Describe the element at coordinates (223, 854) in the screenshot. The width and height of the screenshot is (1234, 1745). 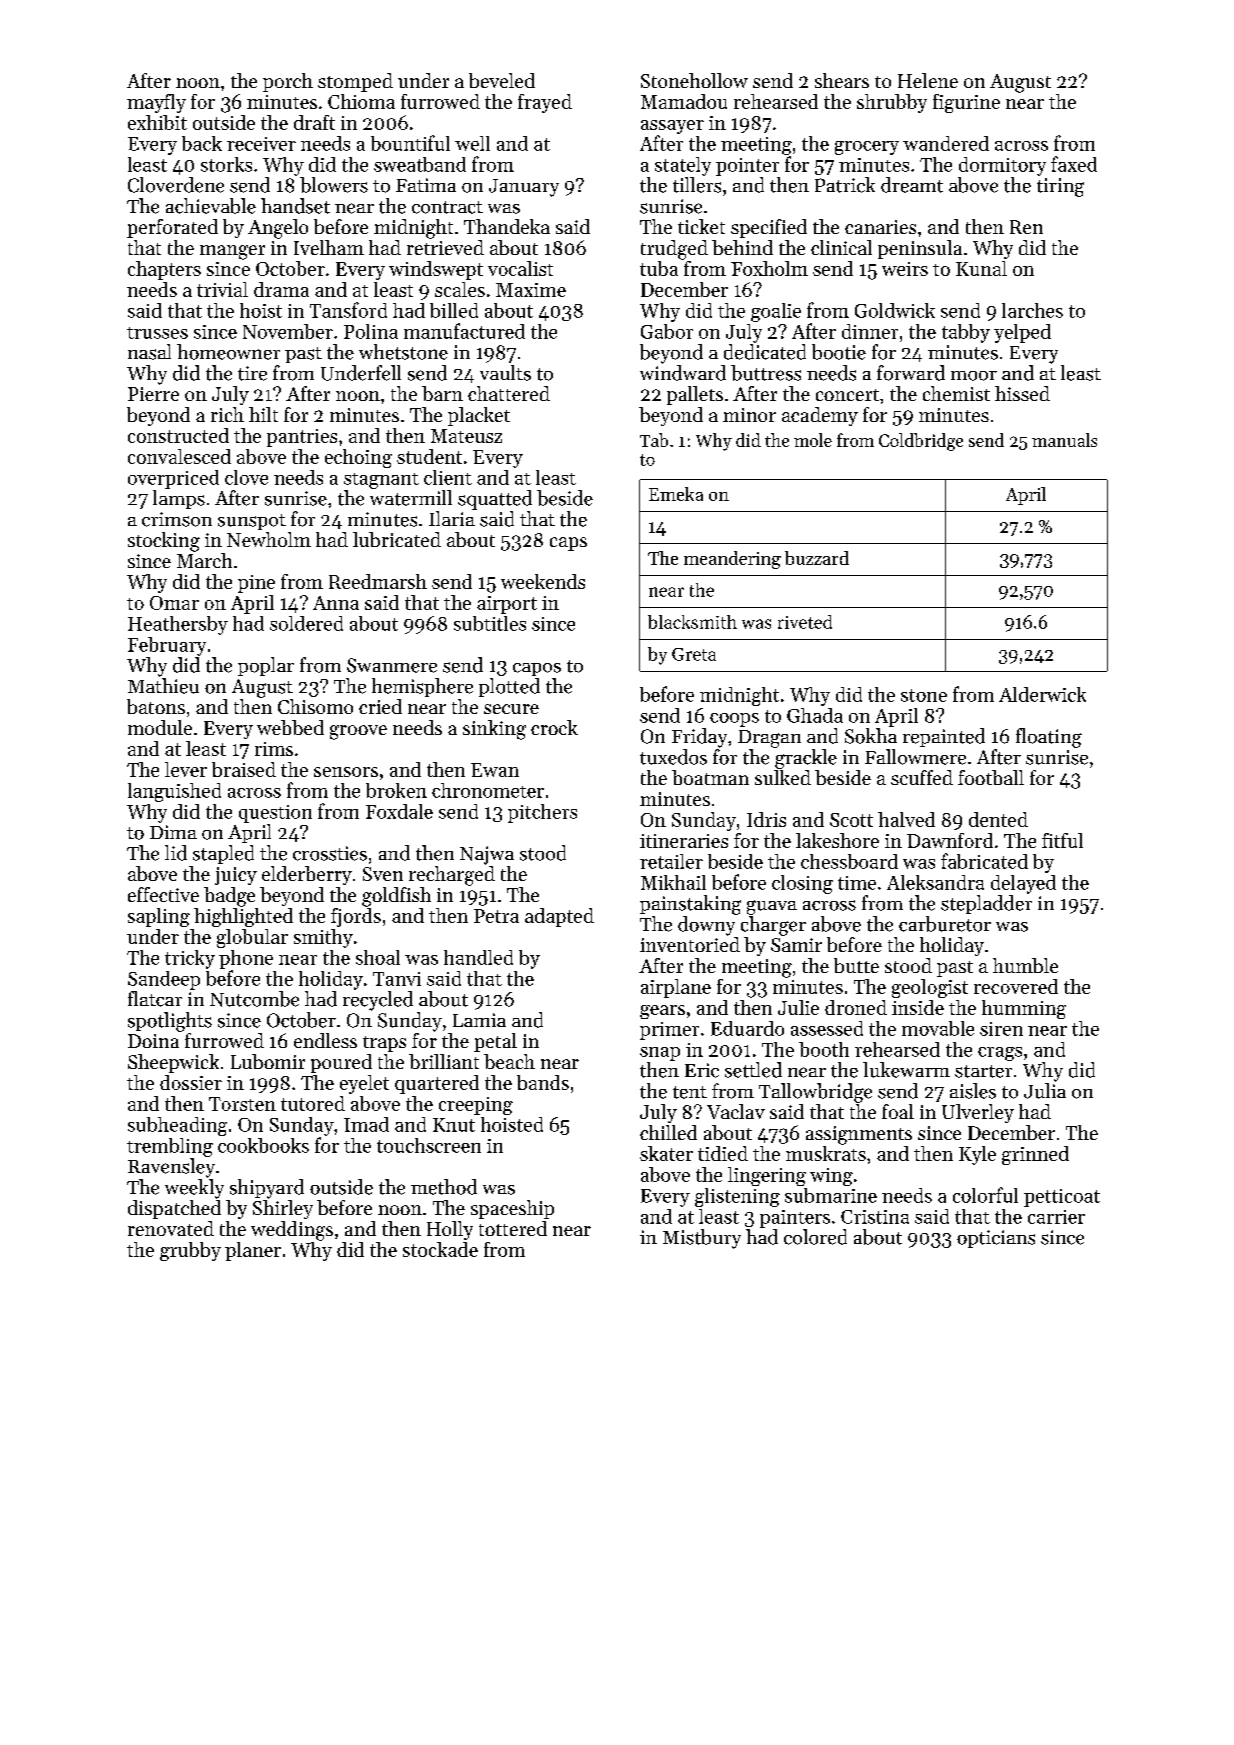
I see `stapled` at that location.
